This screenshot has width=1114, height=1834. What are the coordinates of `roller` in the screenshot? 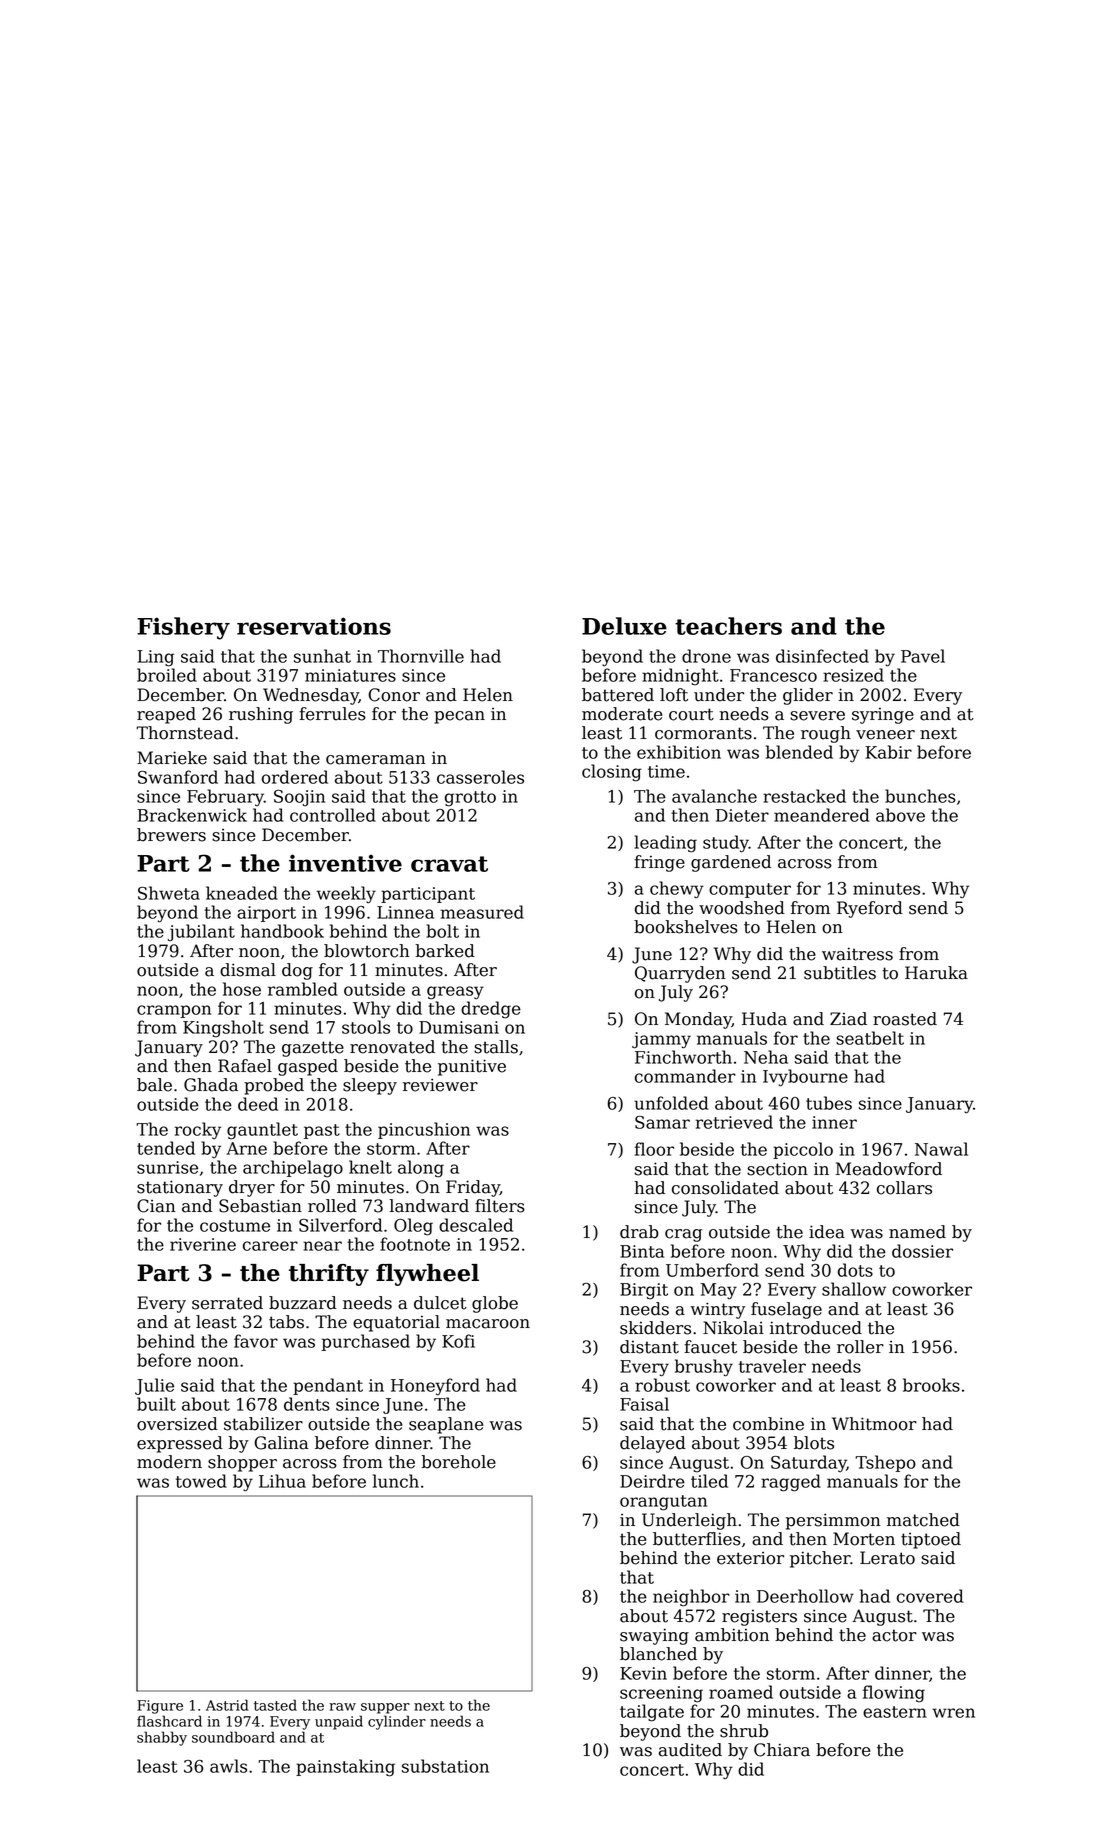 It's located at (860, 1347).
